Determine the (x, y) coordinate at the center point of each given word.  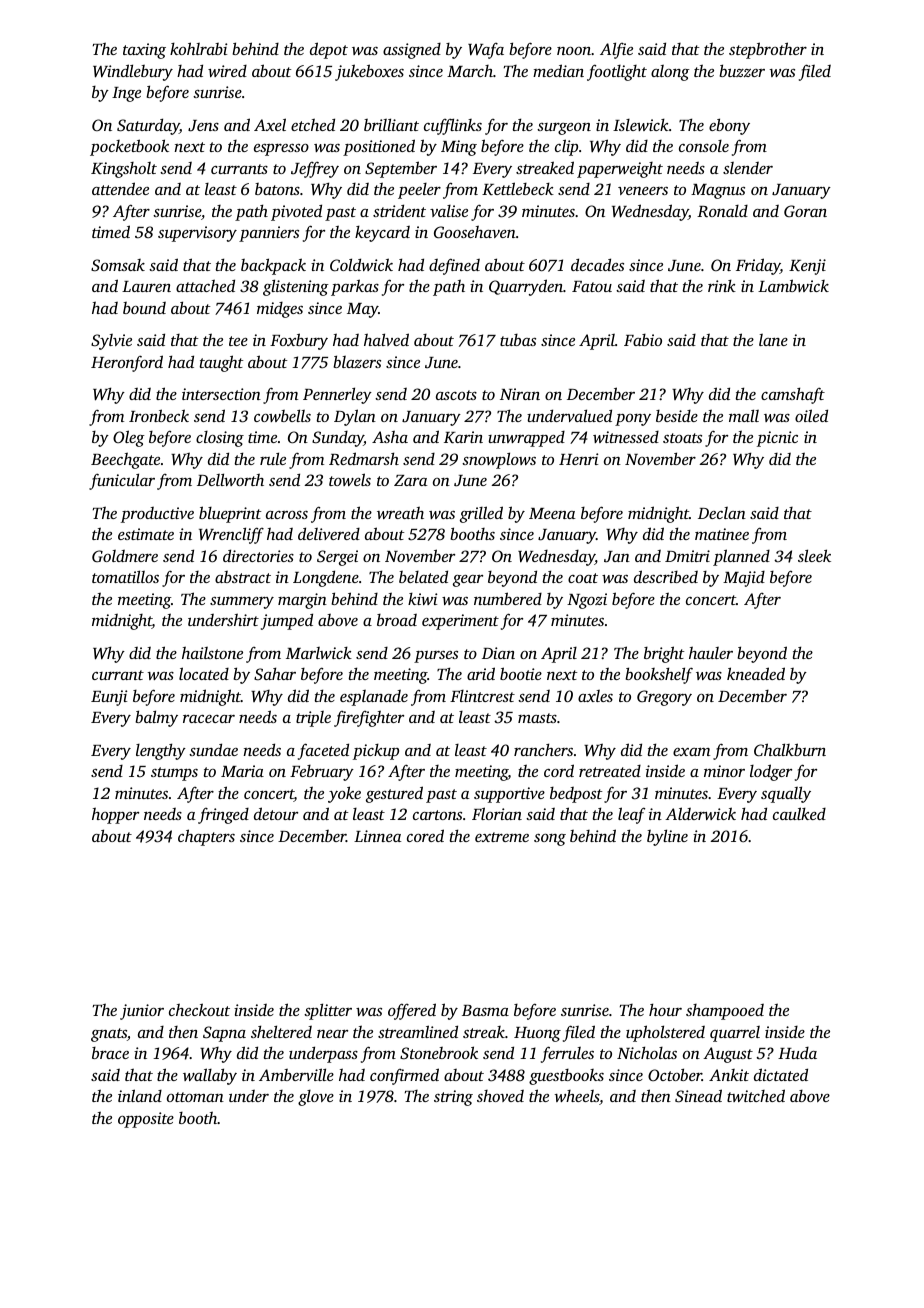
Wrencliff (231, 535)
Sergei (337, 558)
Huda (797, 1053)
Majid (744, 579)
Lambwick (793, 285)
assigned (412, 51)
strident (399, 210)
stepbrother (768, 50)
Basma (485, 1010)
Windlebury (133, 72)
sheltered (281, 1031)
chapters (206, 837)
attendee (120, 188)
